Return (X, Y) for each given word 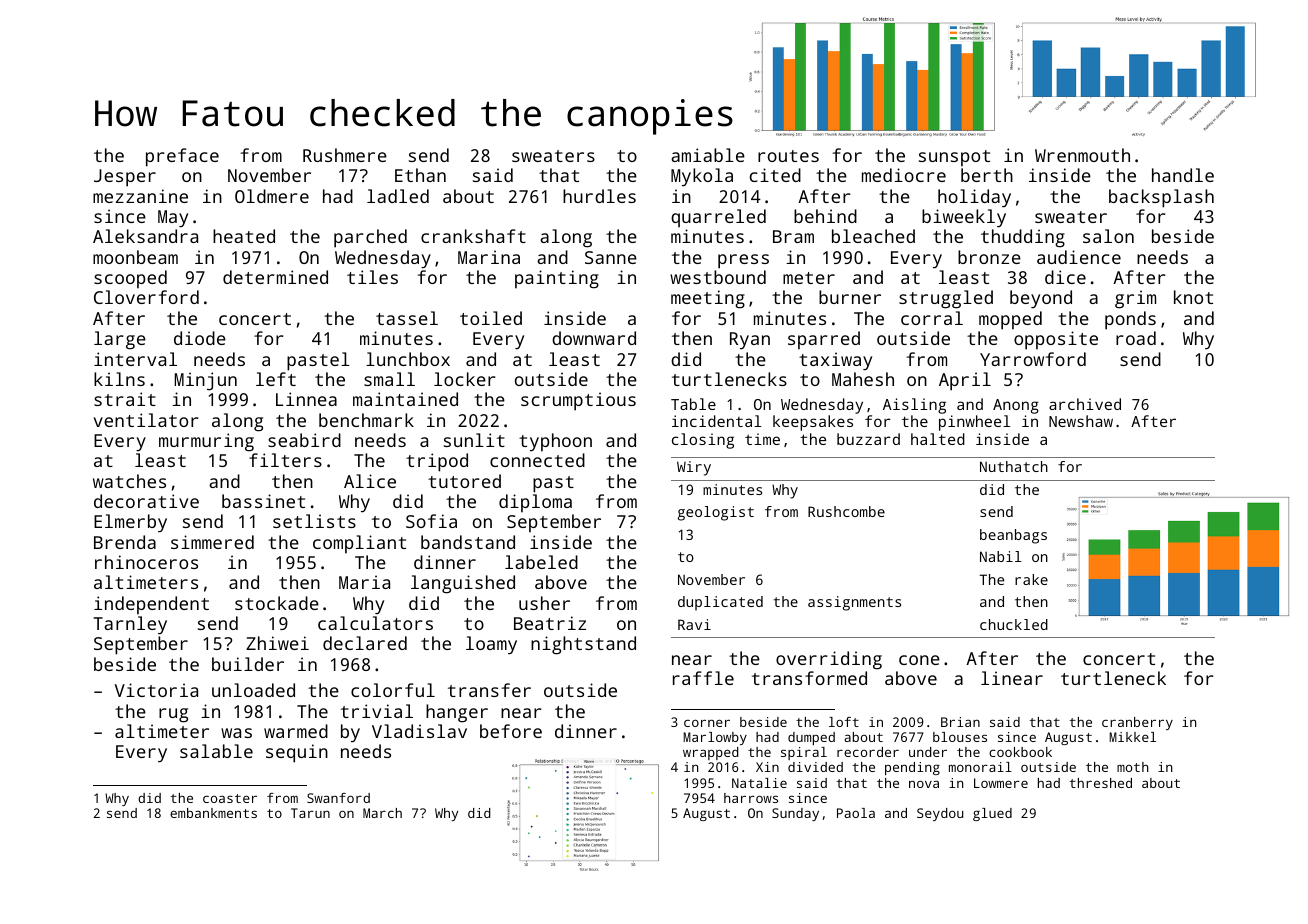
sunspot (954, 158)
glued (992, 814)
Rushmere (345, 155)
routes (788, 156)
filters (285, 460)
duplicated (720, 603)
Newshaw (1081, 421)
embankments (213, 813)
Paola (856, 813)
